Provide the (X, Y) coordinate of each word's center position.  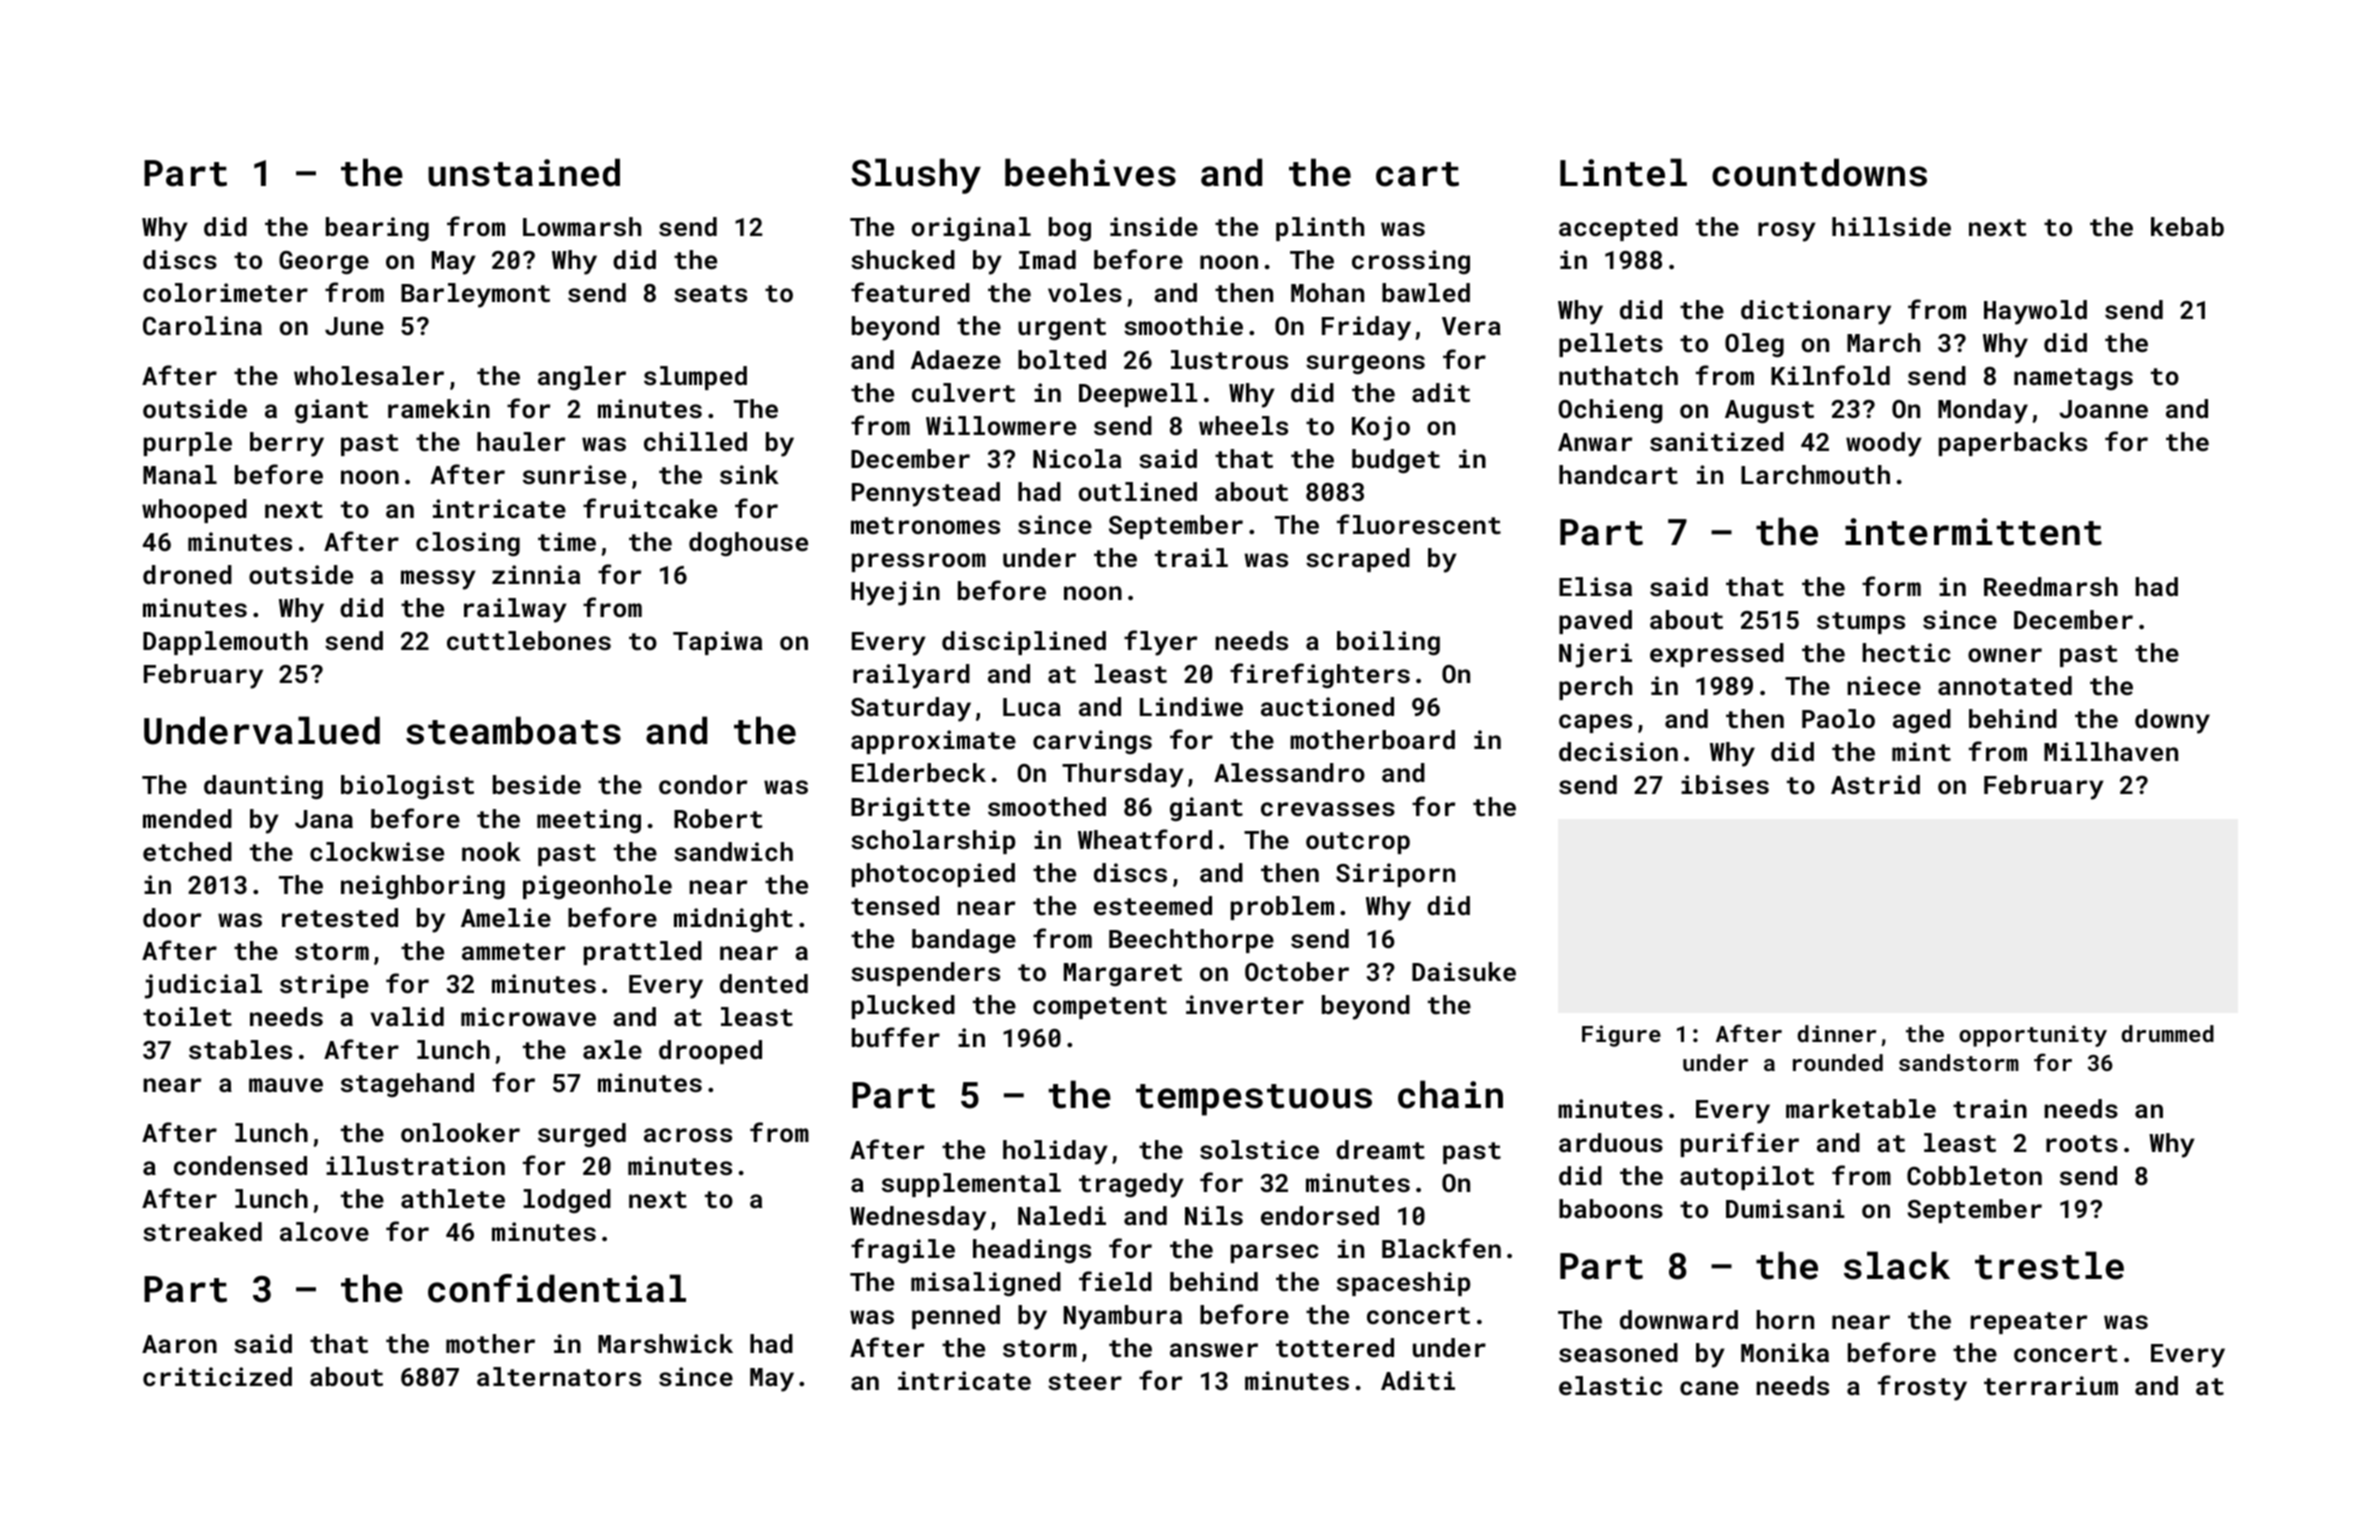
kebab (2187, 226)
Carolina (202, 325)
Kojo (1381, 428)
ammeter (513, 951)
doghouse (748, 544)
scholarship (933, 842)
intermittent (1973, 532)
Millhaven (2111, 751)
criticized (217, 1376)
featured (910, 292)
